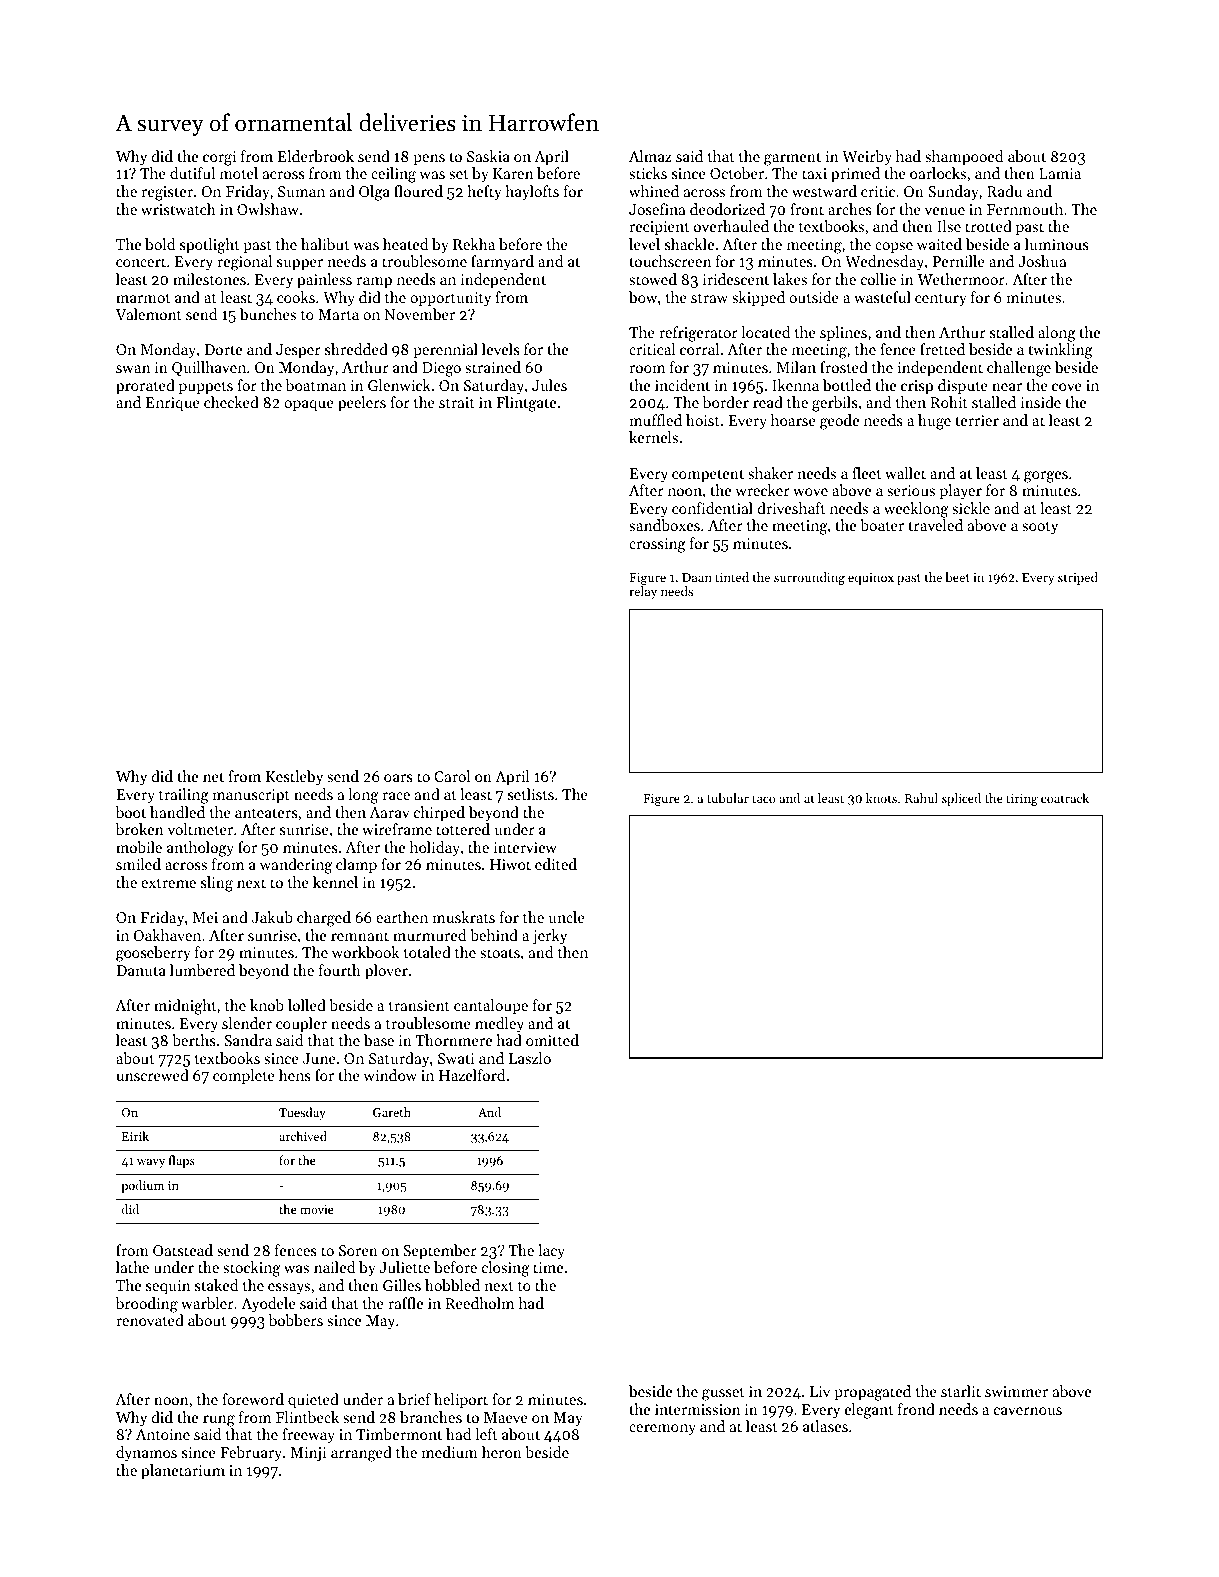 The image size is (1219, 1577). I want to click on totaled, so click(427, 952).
